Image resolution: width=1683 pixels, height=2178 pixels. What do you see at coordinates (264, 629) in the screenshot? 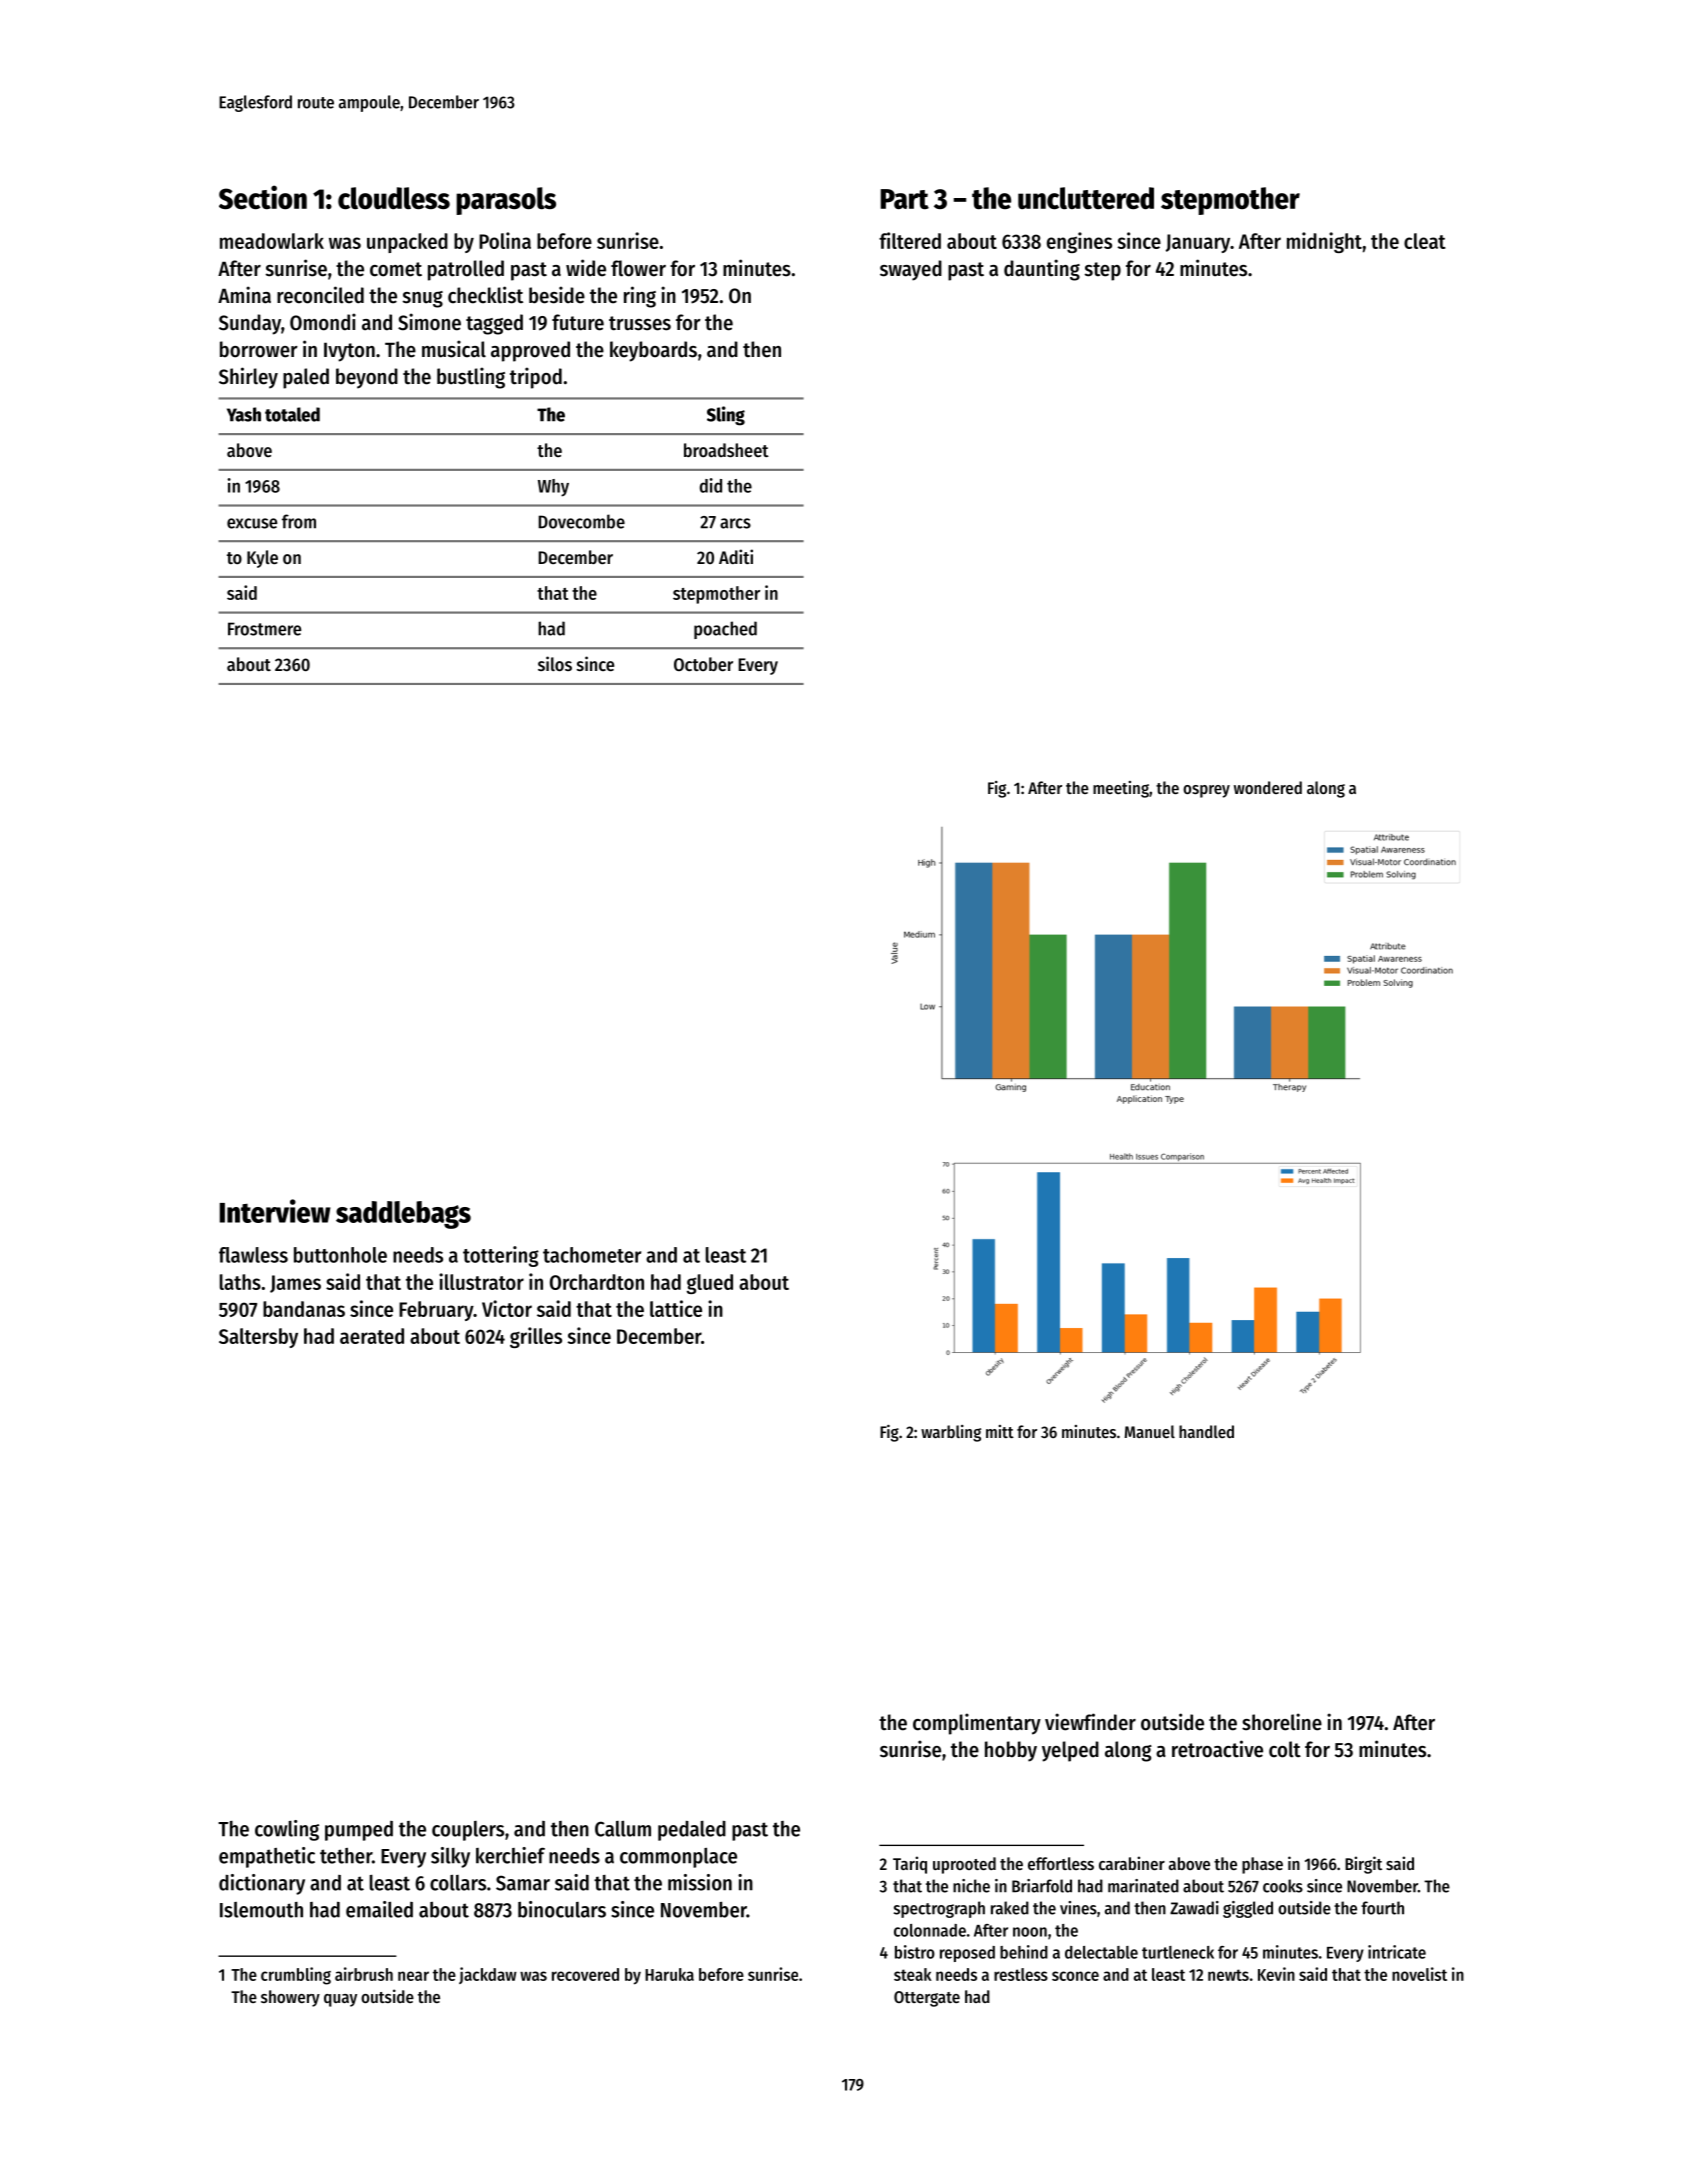
I see `Frostmere` at bounding box center [264, 629].
